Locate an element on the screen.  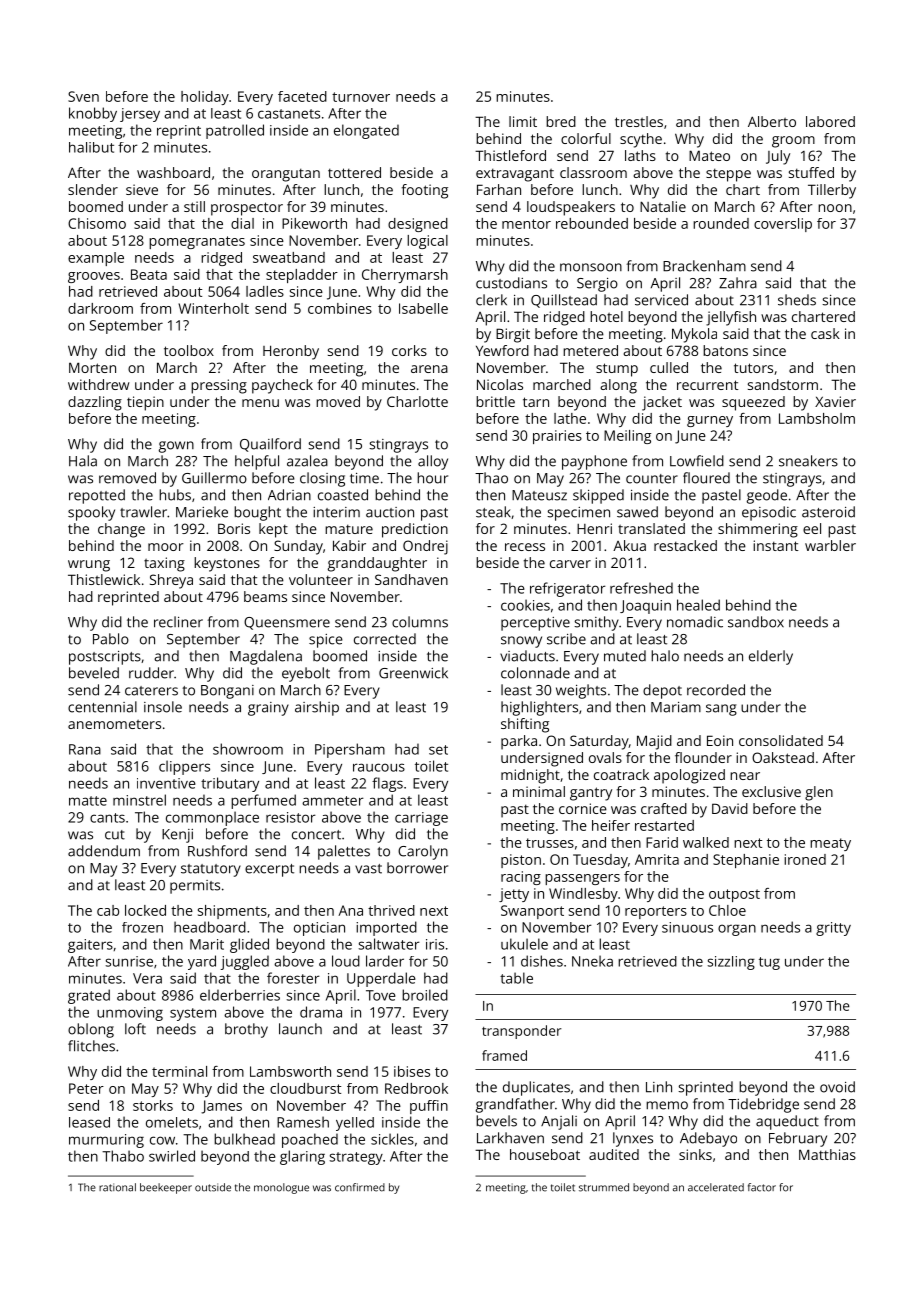
dazzling is located at coordinates (95, 403).
